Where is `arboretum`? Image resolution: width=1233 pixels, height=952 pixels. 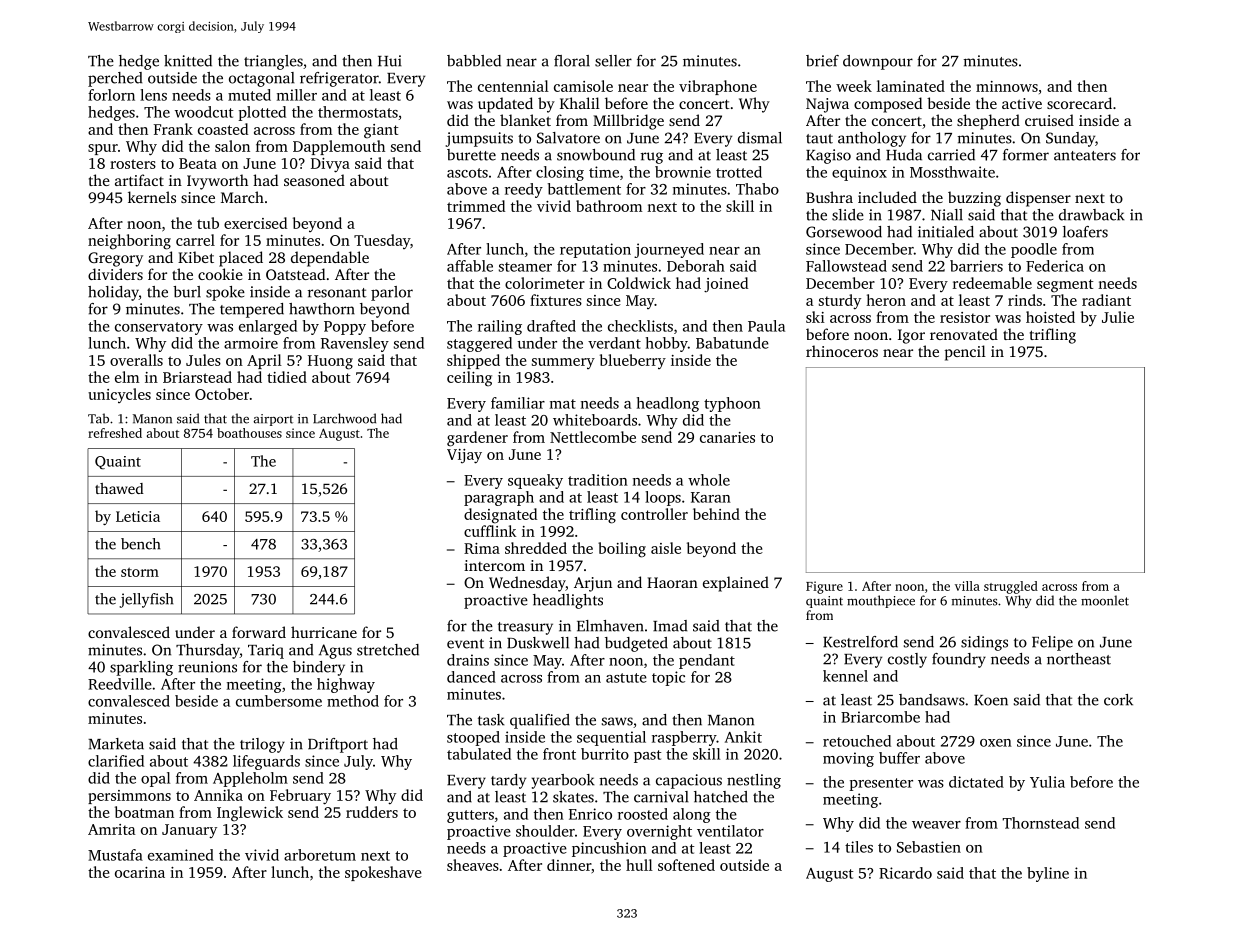
arboretum is located at coordinates (320, 855).
